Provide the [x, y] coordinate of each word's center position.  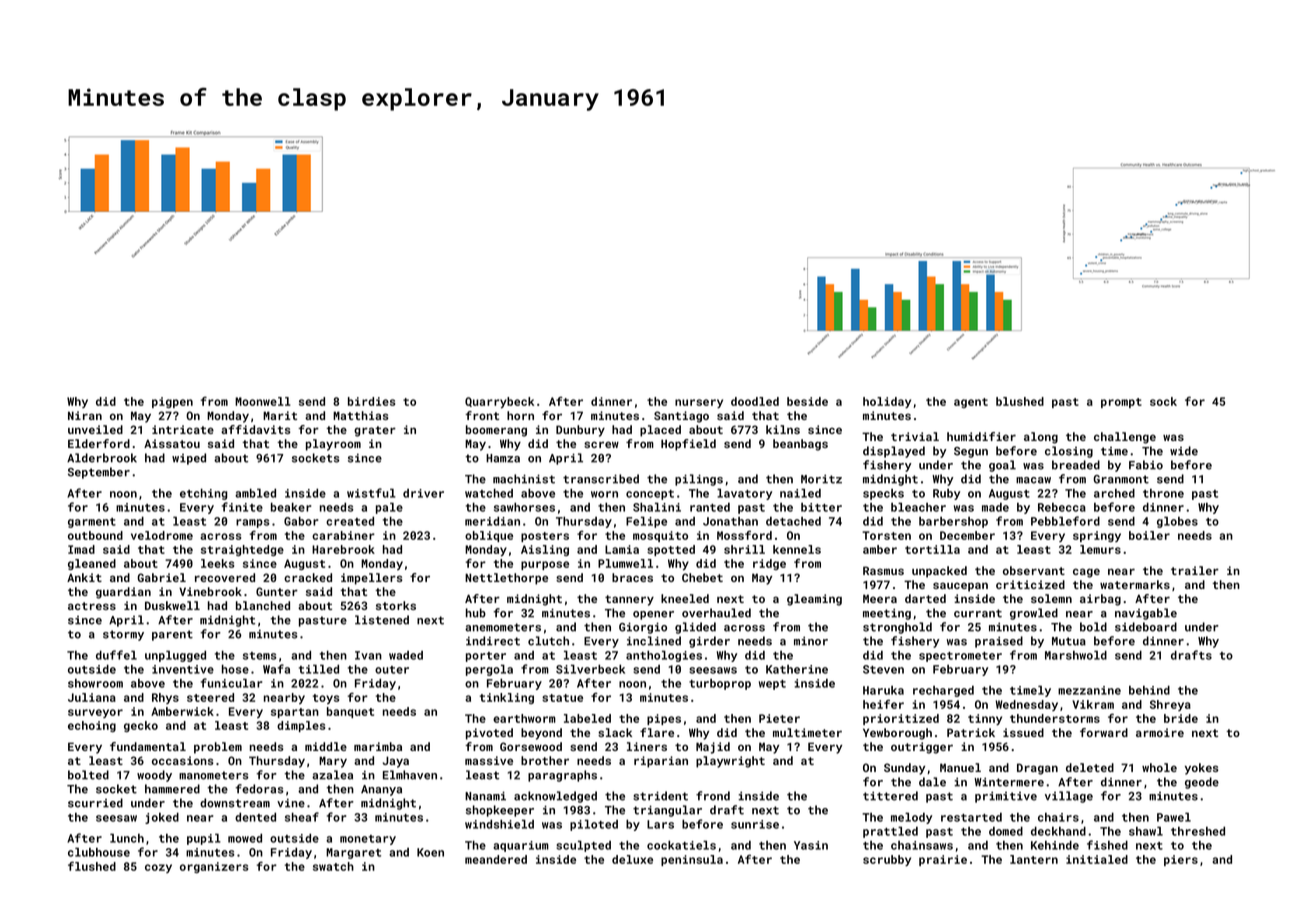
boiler [1149, 535]
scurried [95, 803]
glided [695, 628]
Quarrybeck [499, 402]
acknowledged [555, 797]
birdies [371, 401]
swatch [333, 866]
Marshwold [1076, 655]
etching [204, 494]
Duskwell [172, 605]
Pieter [779, 718]
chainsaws [922, 845]
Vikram [1093, 704]
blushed [1020, 401]
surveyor [95, 713]
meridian [492, 521]
